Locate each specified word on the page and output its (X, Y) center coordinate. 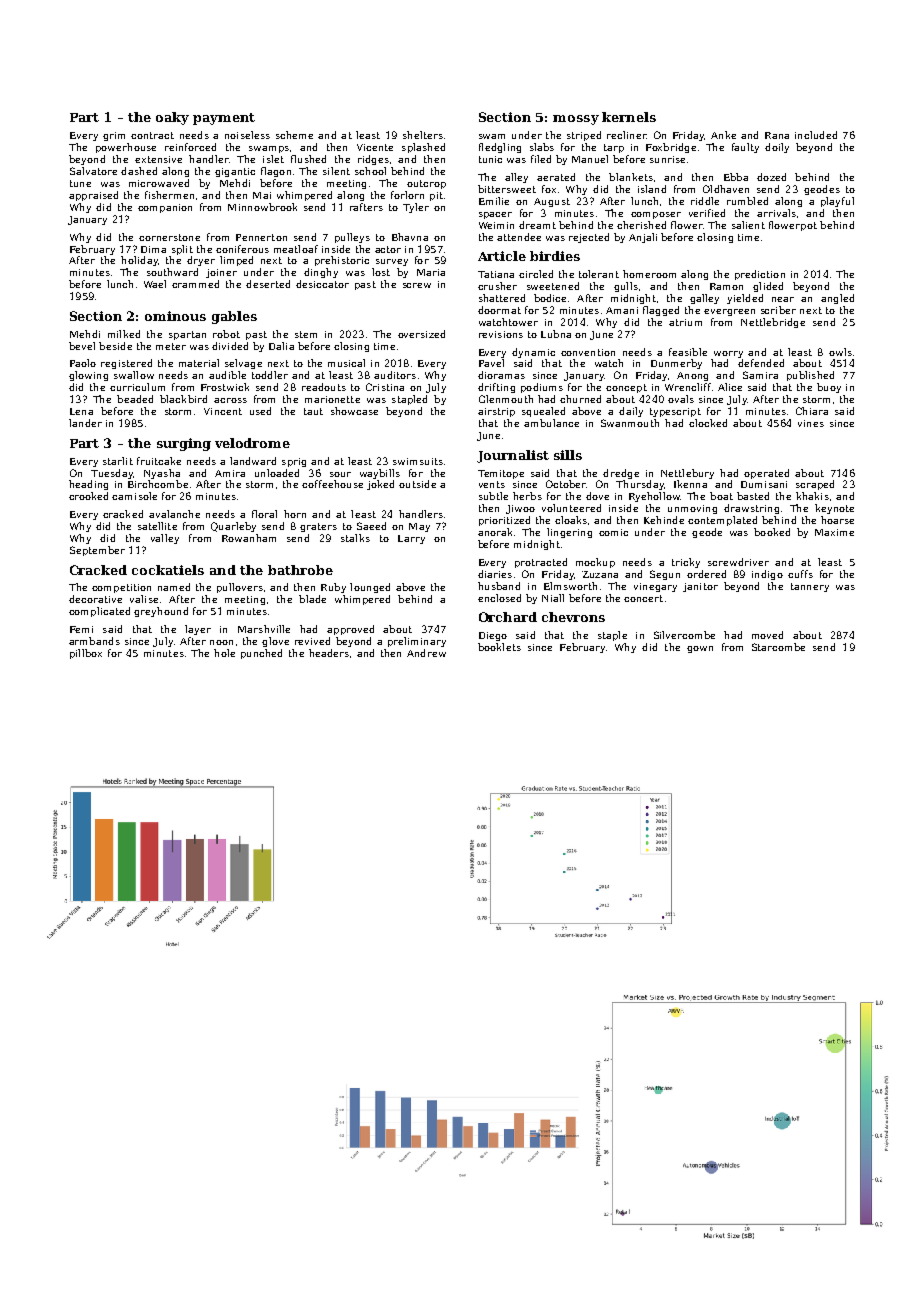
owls (840, 352)
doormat (499, 310)
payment (224, 119)
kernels (629, 117)
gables (234, 317)
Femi (81, 629)
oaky (172, 118)
